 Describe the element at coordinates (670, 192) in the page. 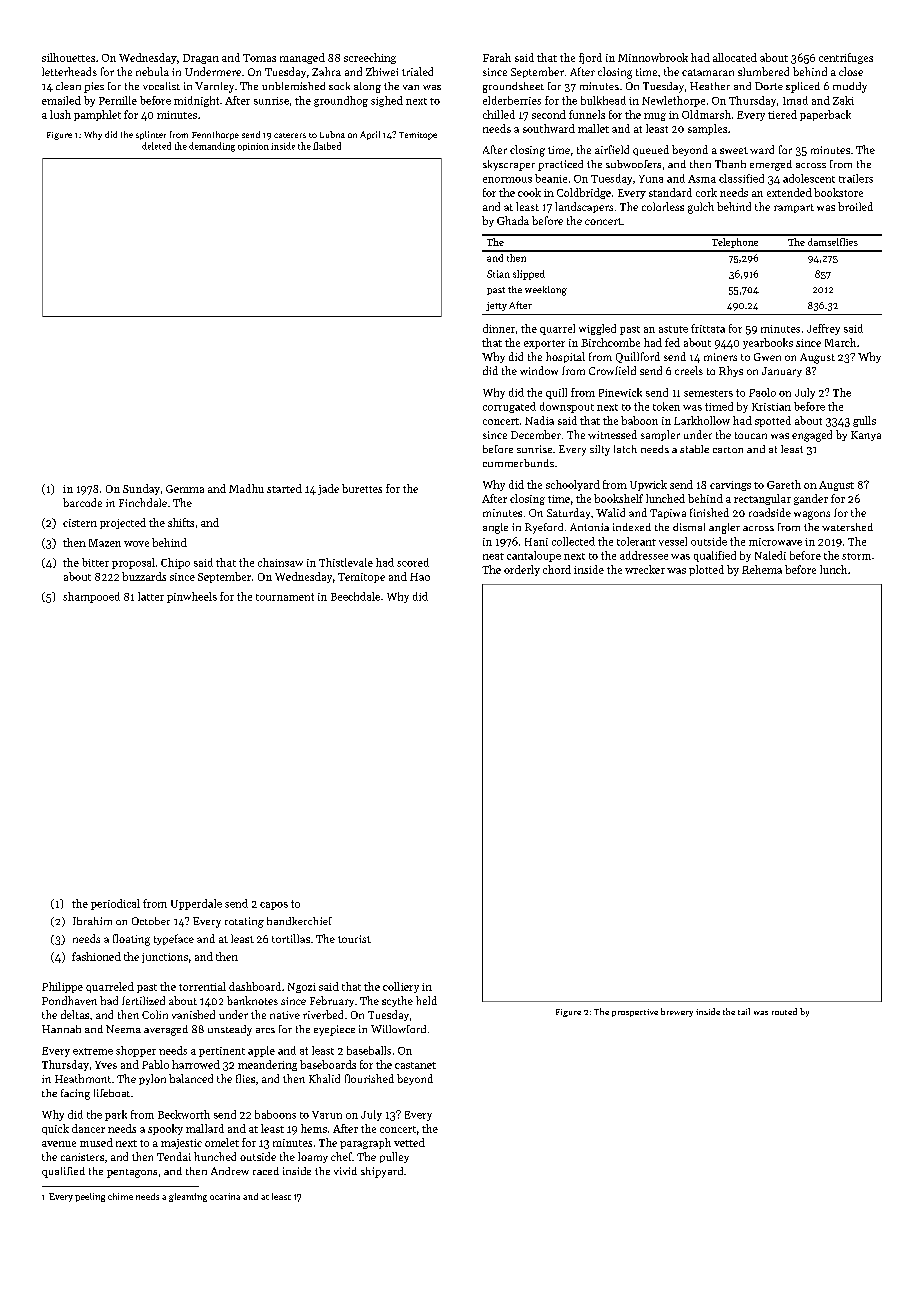

I see `standard` at that location.
